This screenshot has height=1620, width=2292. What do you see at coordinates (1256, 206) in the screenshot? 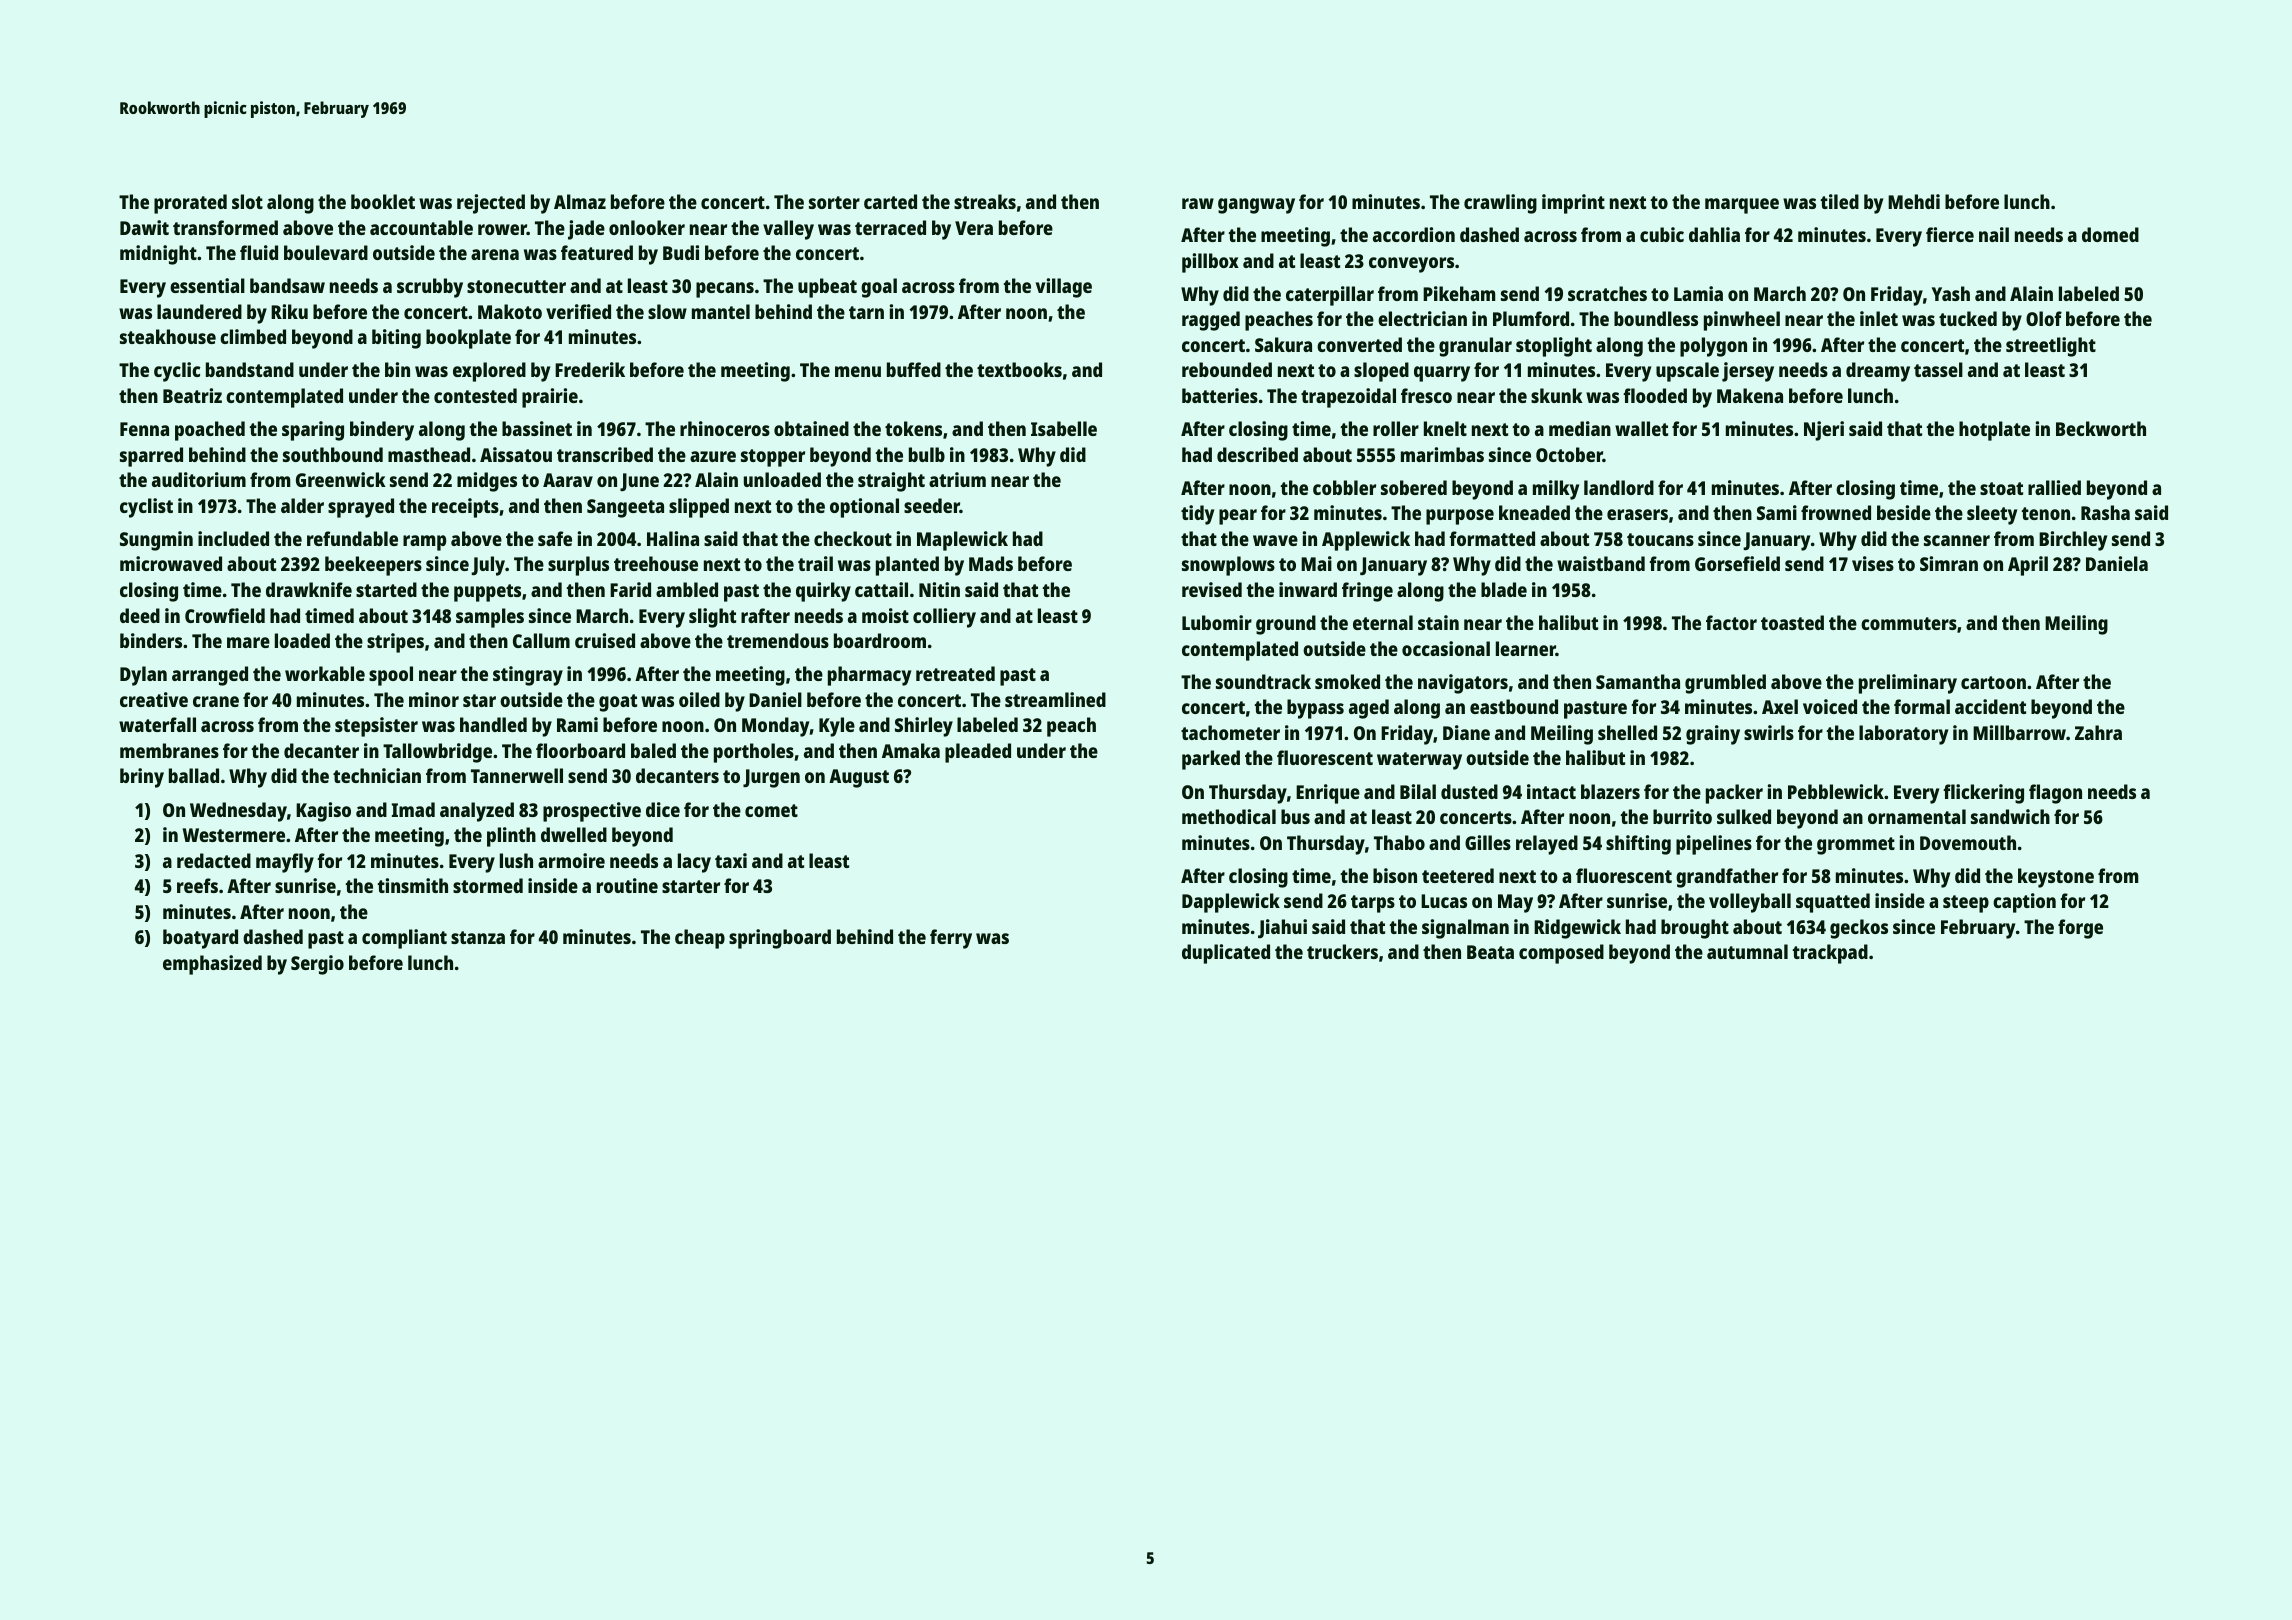
I see `gangway` at bounding box center [1256, 206].
